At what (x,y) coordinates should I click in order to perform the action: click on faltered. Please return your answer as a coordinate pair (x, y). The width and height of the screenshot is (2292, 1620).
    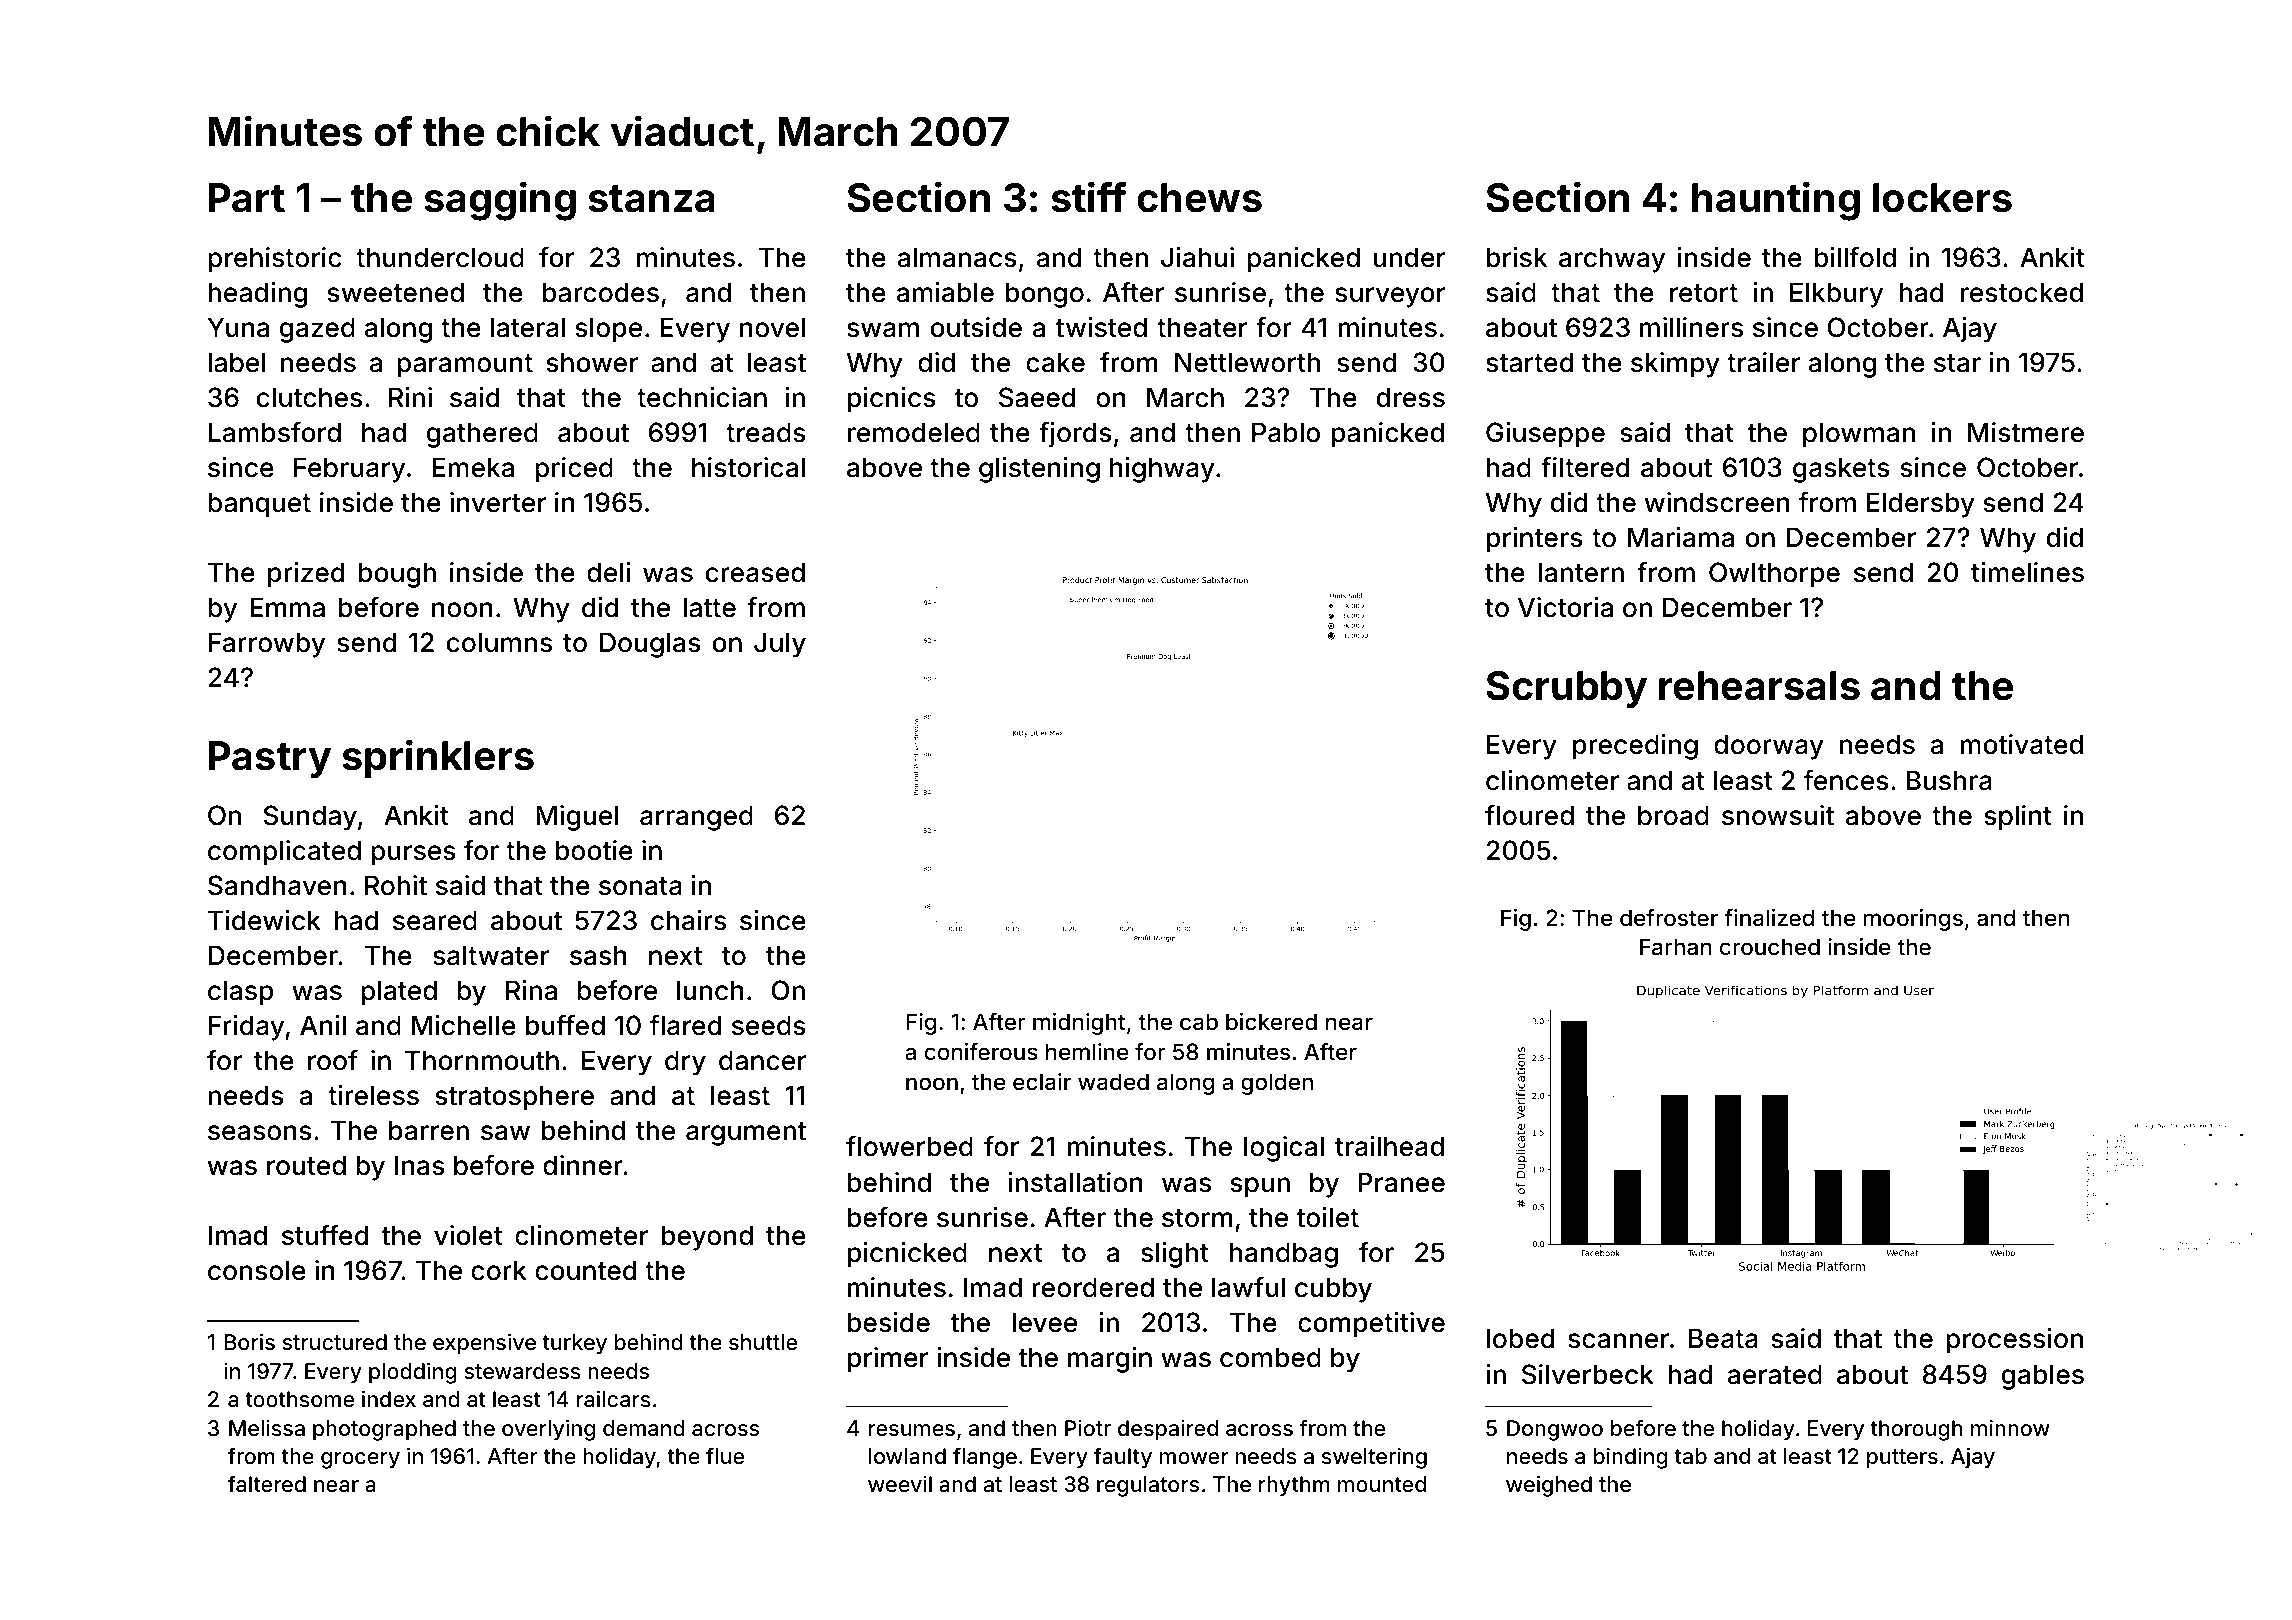
    Looking at the image, I should click on (267, 1483).
